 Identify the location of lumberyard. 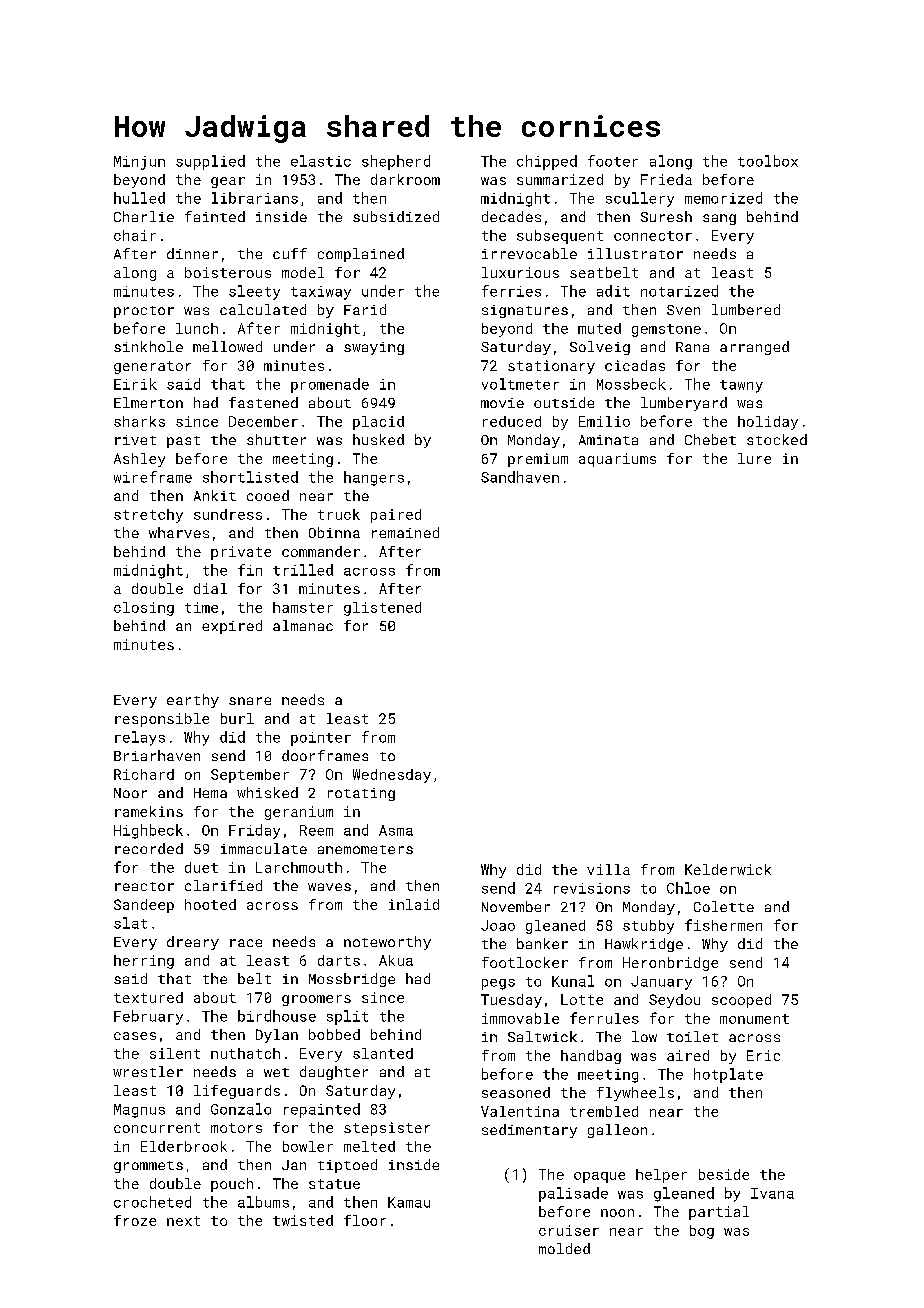
(684, 404).
